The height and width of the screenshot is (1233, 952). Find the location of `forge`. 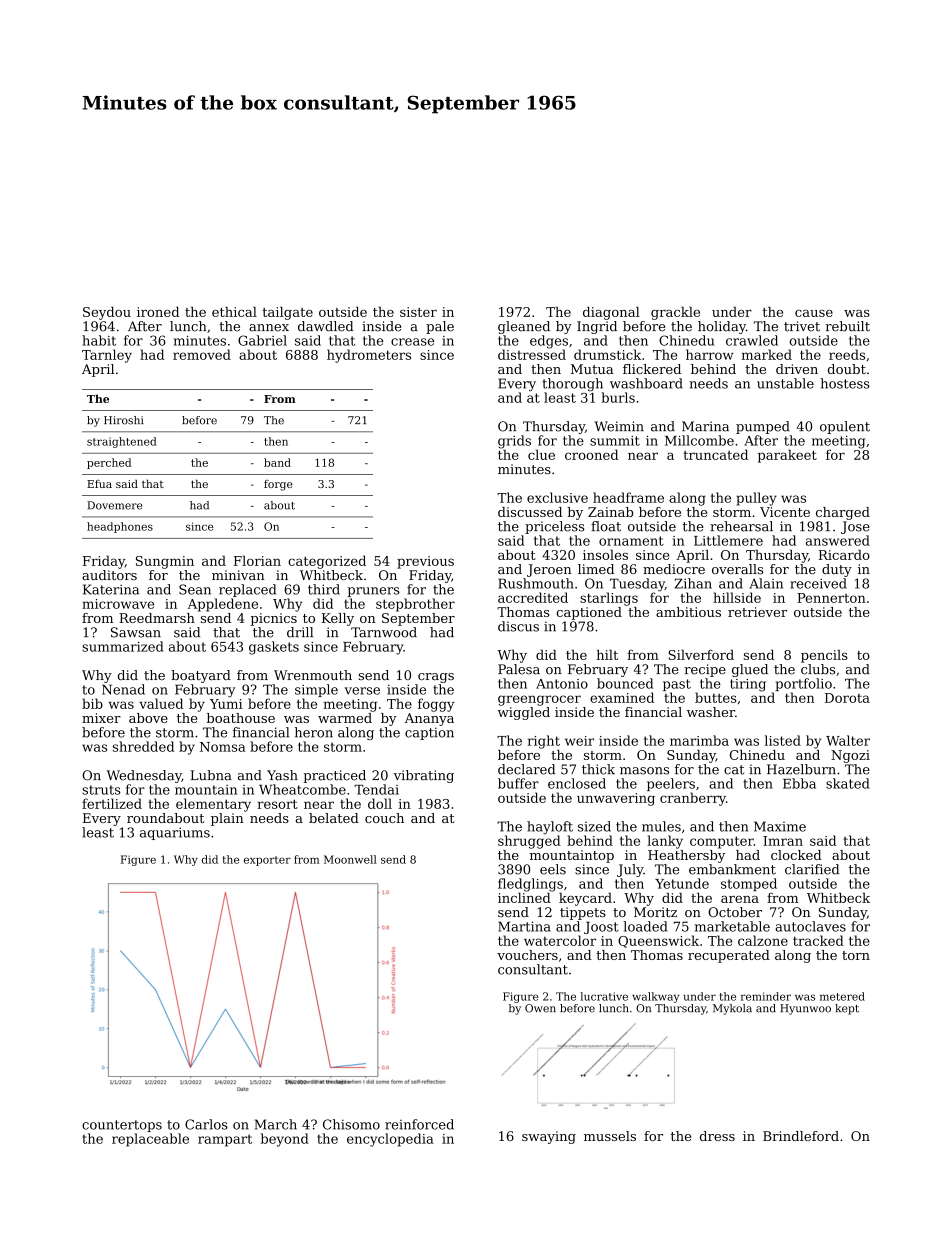

forge is located at coordinates (278, 485).
